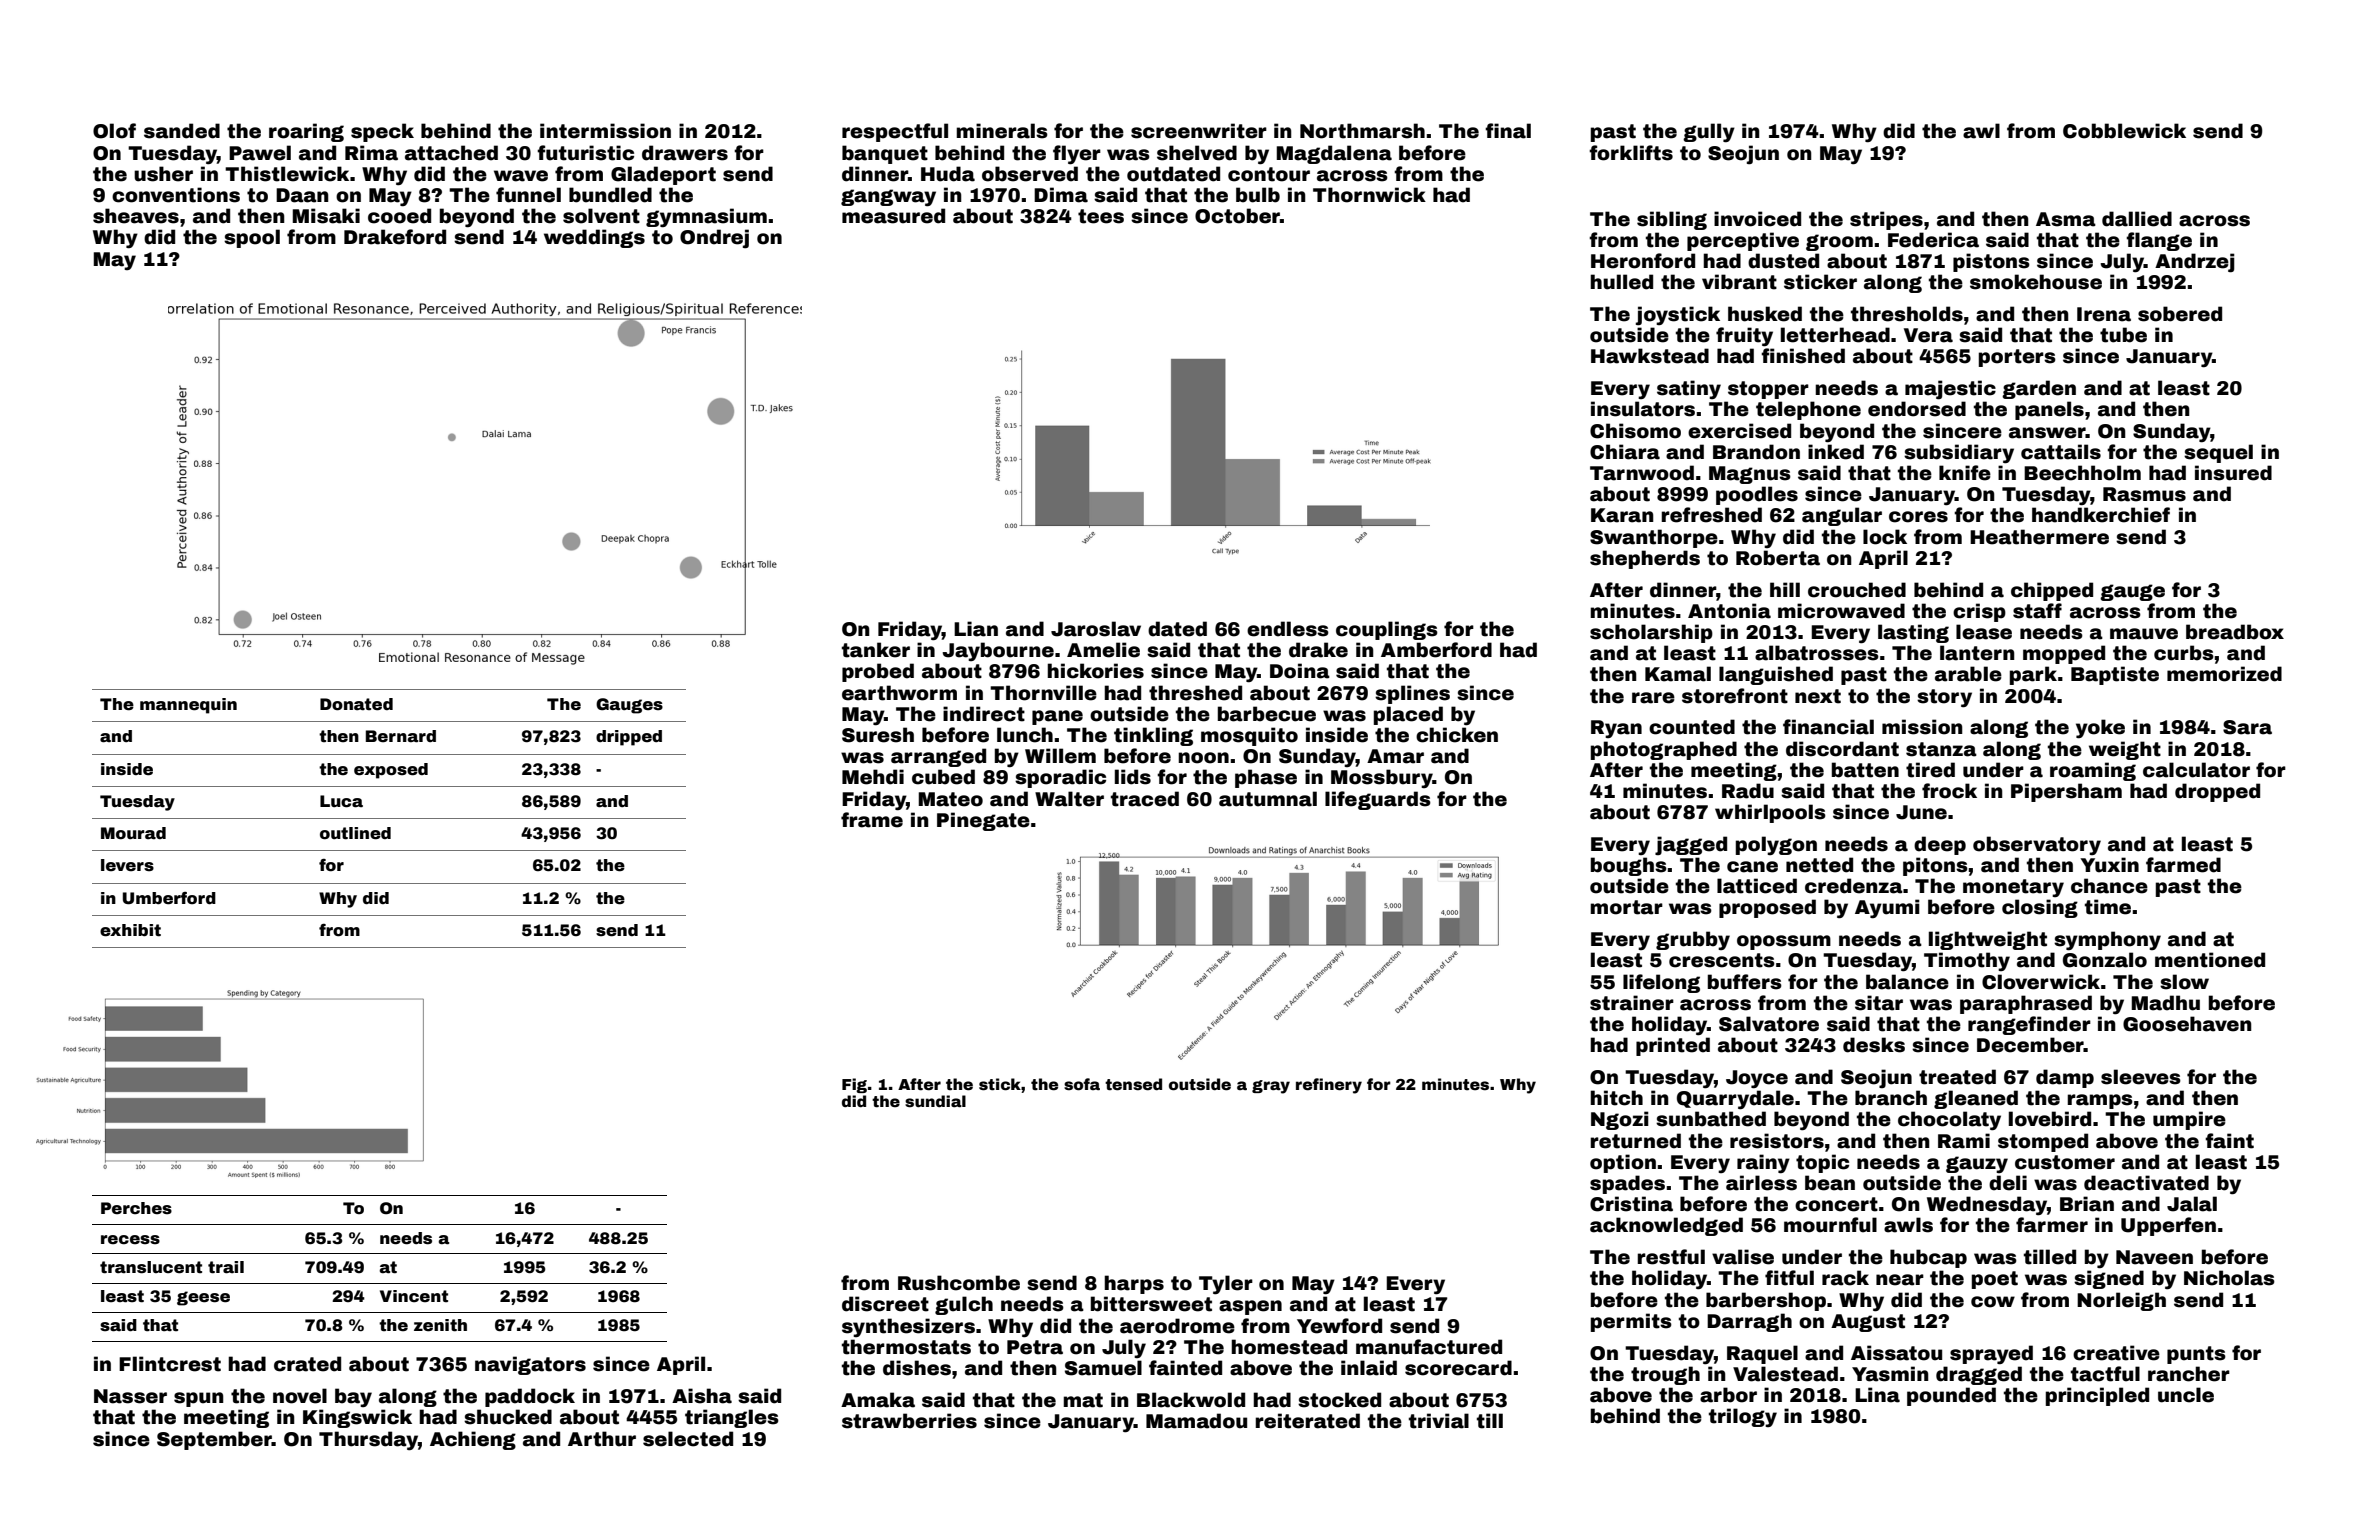 The width and height of the document is (2380, 1540). What do you see at coordinates (876, 650) in the document?
I see `tanker` at bounding box center [876, 650].
